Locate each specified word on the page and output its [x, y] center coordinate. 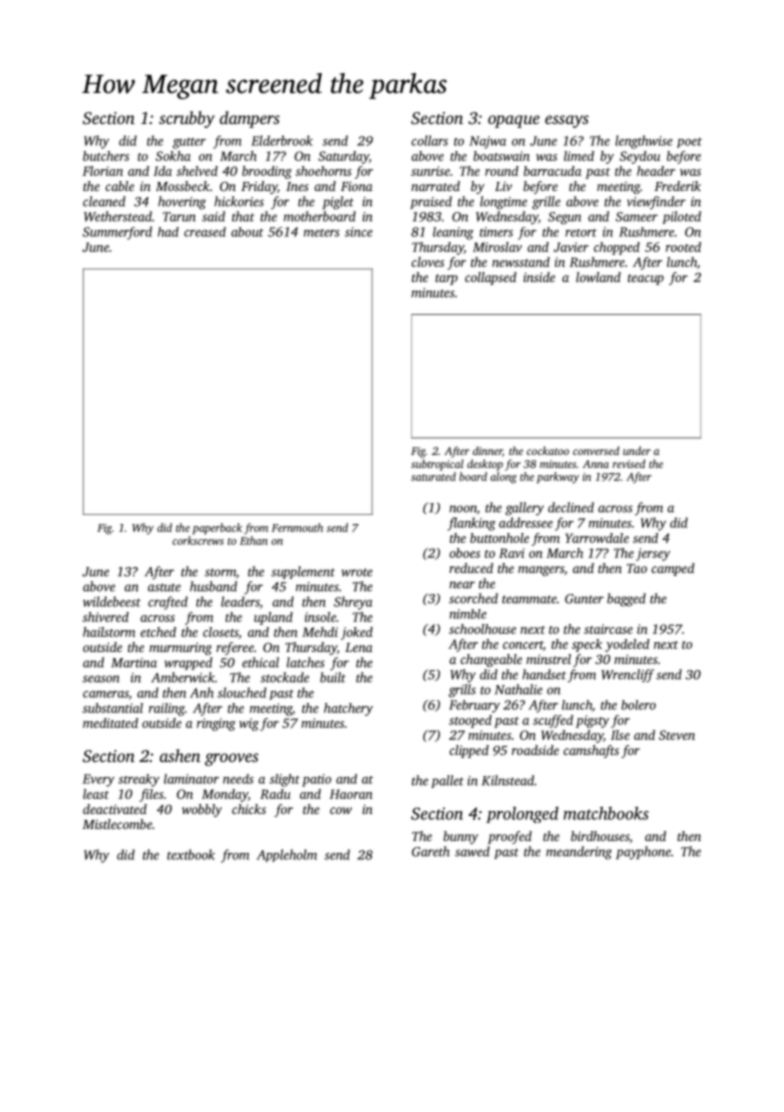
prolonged [522, 815]
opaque [514, 121]
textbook [191, 854]
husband [213, 586]
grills [462, 691]
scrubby [187, 119]
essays [567, 121]
